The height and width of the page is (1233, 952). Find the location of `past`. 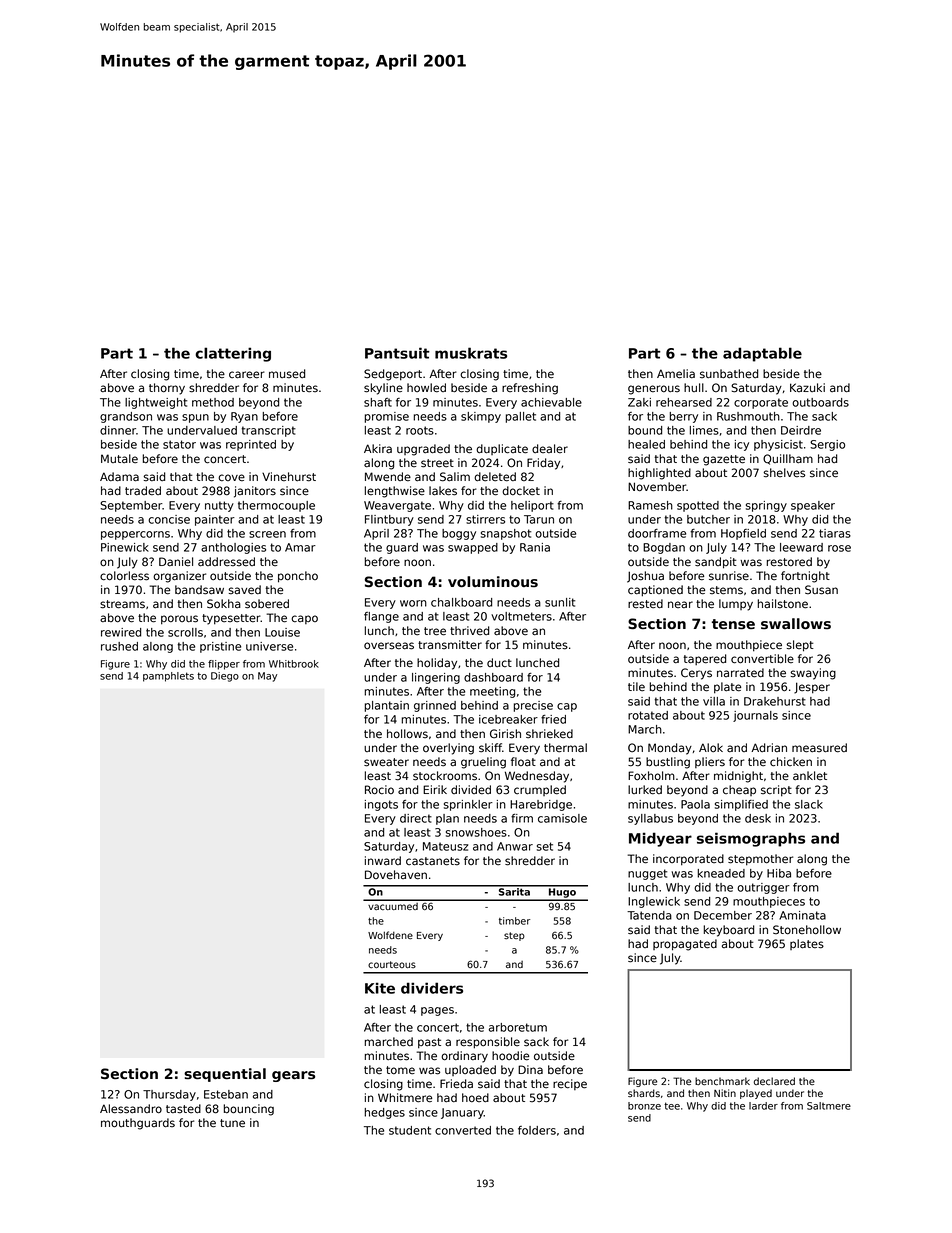

past is located at coordinates (429, 1043).
